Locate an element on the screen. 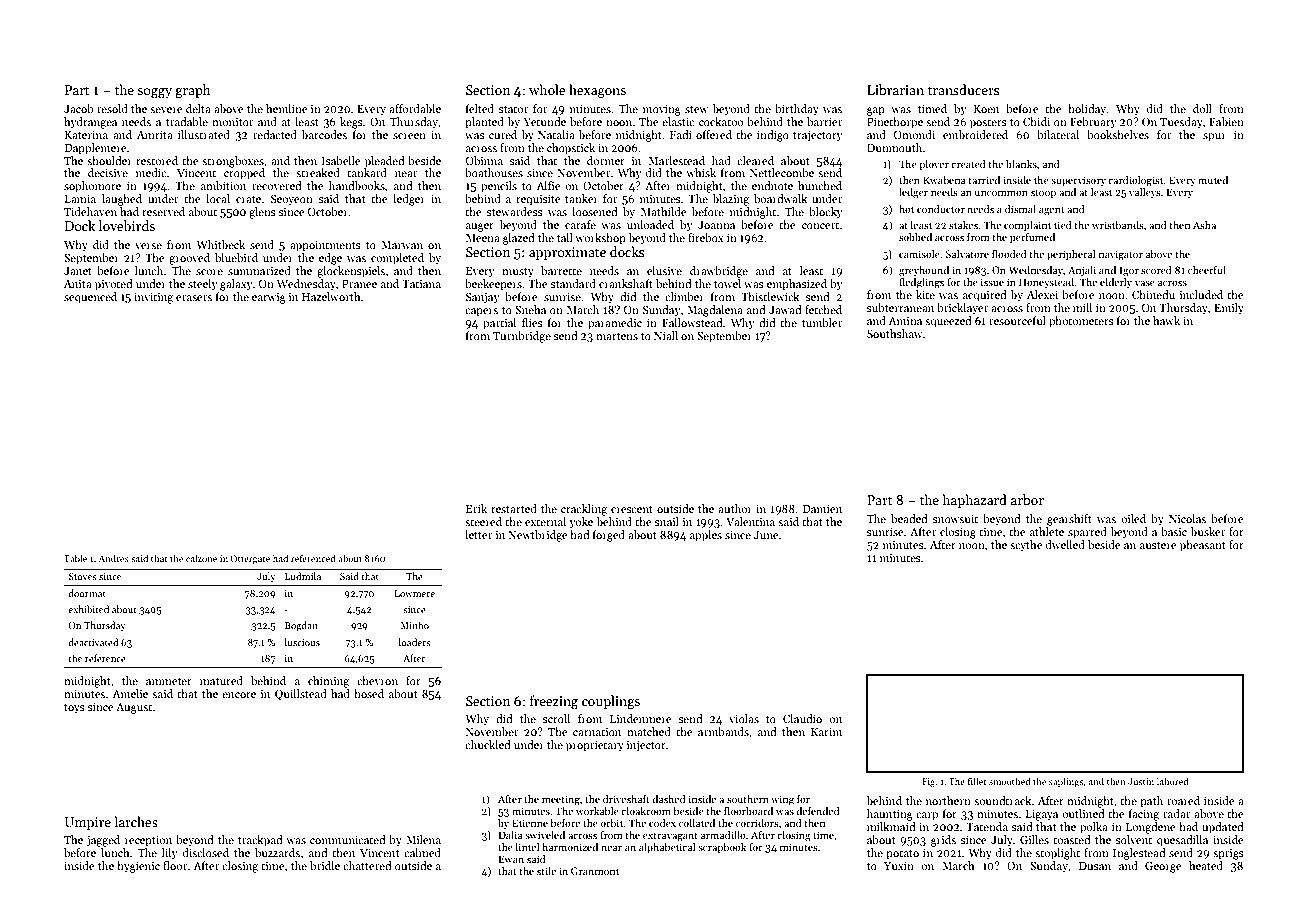 This screenshot has width=1308, height=924. trackpad is located at coordinates (260, 841).
